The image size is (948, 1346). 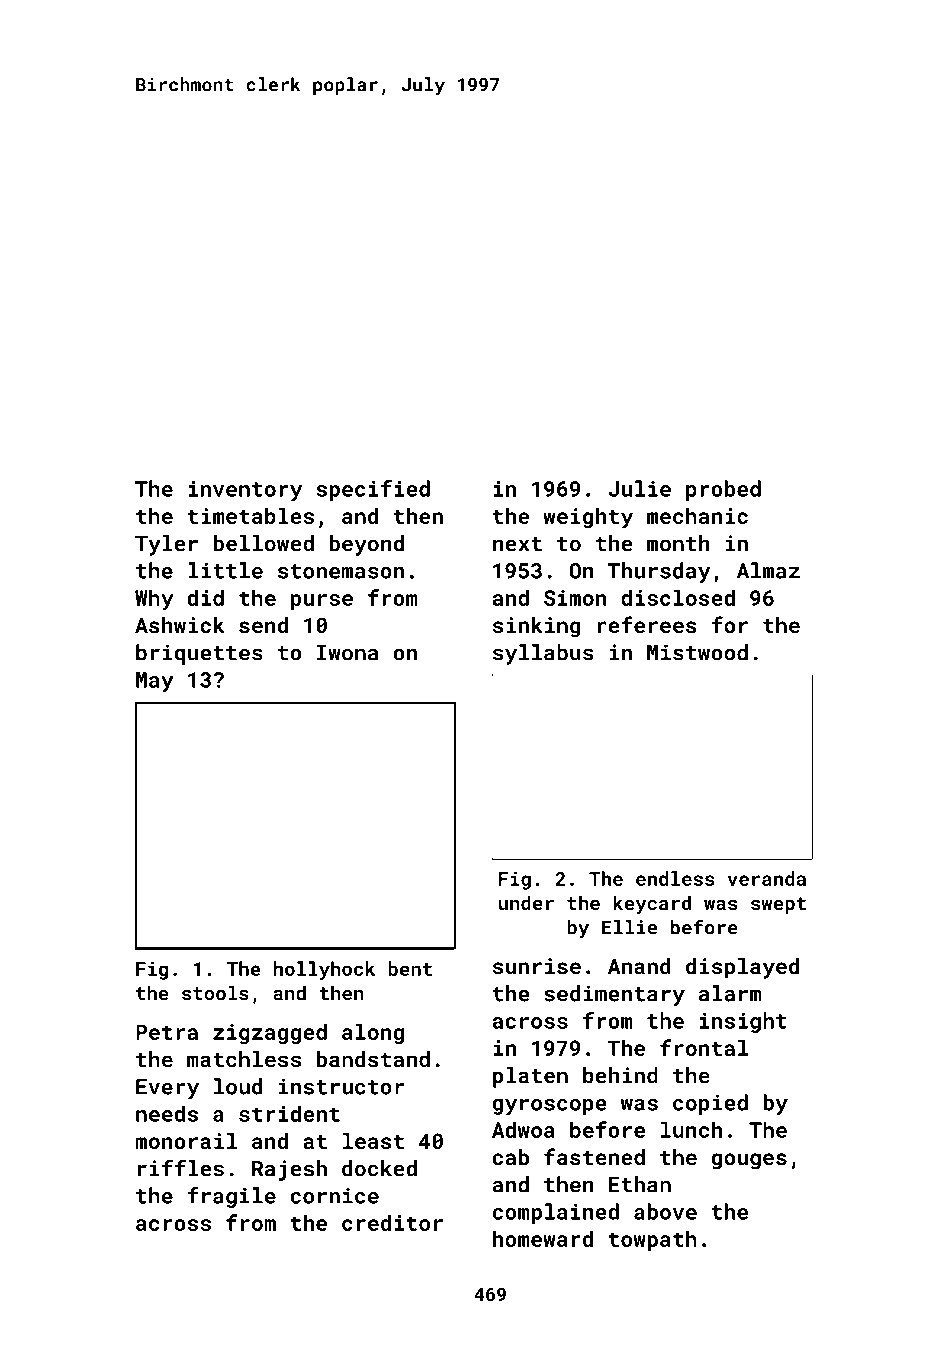 What do you see at coordinates (289, 1170) in the screenshot?
I see `Rajesh` at bounding box center [289, 1170].
